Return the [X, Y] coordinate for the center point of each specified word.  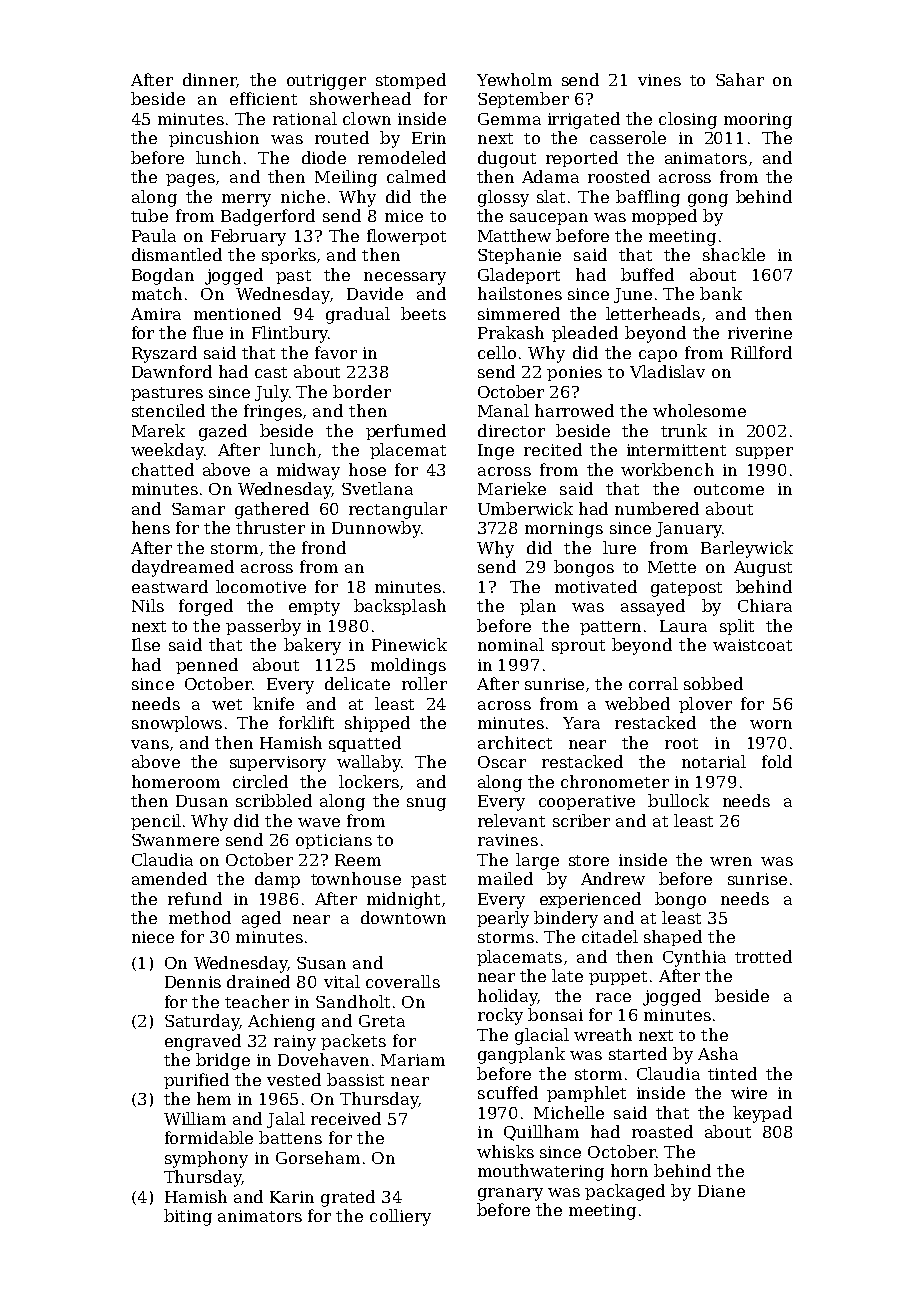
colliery [400, 1217]
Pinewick [409, 644]
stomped [411, 81]
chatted [163, 469]
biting [188, 1217]
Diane [721, 1191]
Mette [672, 567]
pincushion [214, 139]
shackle [734, 254]
